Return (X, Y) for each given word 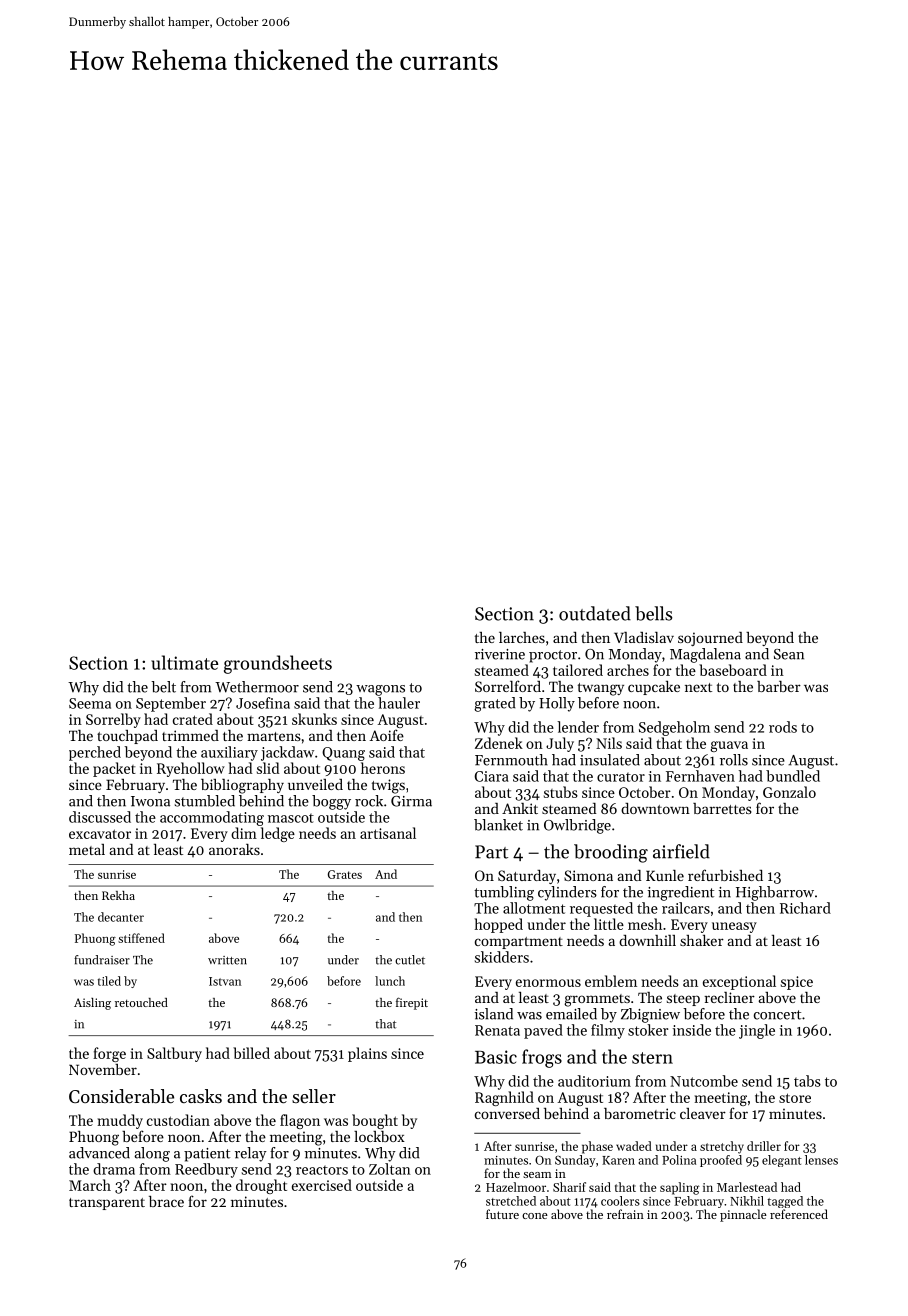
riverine (500, 654)
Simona (588, 875)
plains (367, 1054)
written (227, 960)
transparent (107, 1204)
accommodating (212, 818)
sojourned (710, 639)
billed (251, 1053)
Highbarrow (775, 893)
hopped (498, 925)
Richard (805, 908)
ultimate (184, 662)
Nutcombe (704, 1081)
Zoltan (390, 1169)
